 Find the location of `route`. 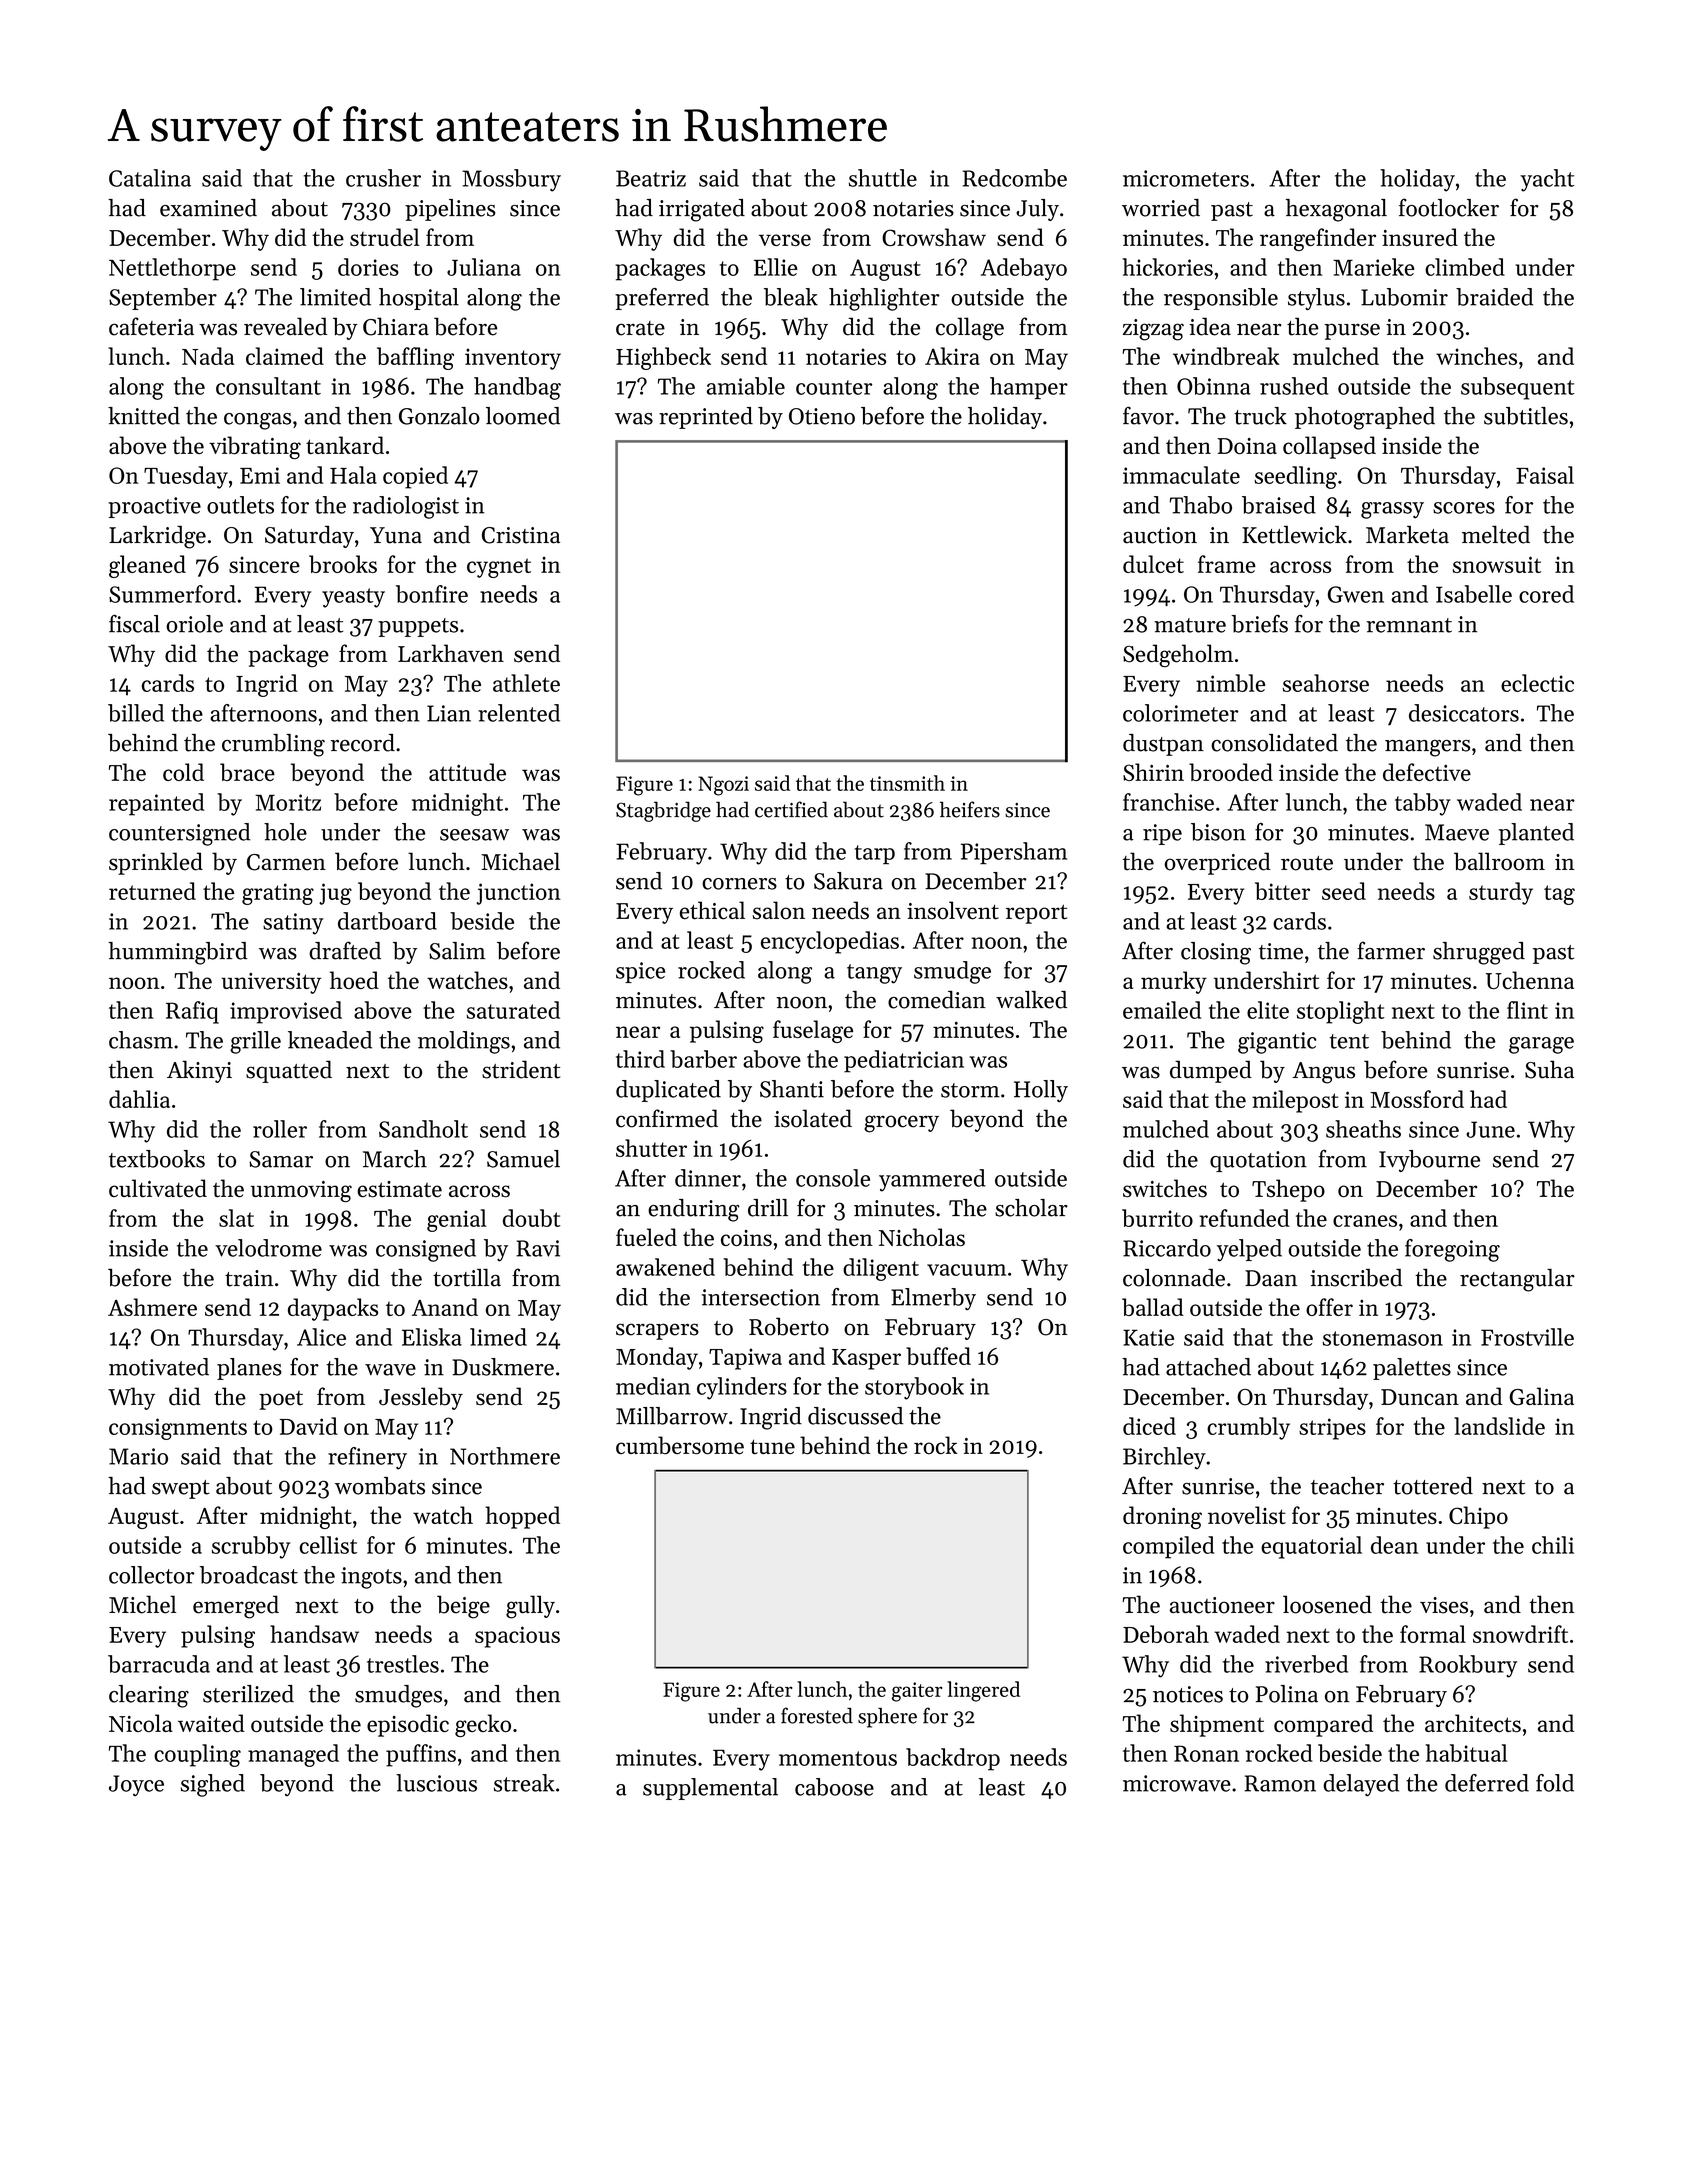

route is located at coordinates (1307, 863).
